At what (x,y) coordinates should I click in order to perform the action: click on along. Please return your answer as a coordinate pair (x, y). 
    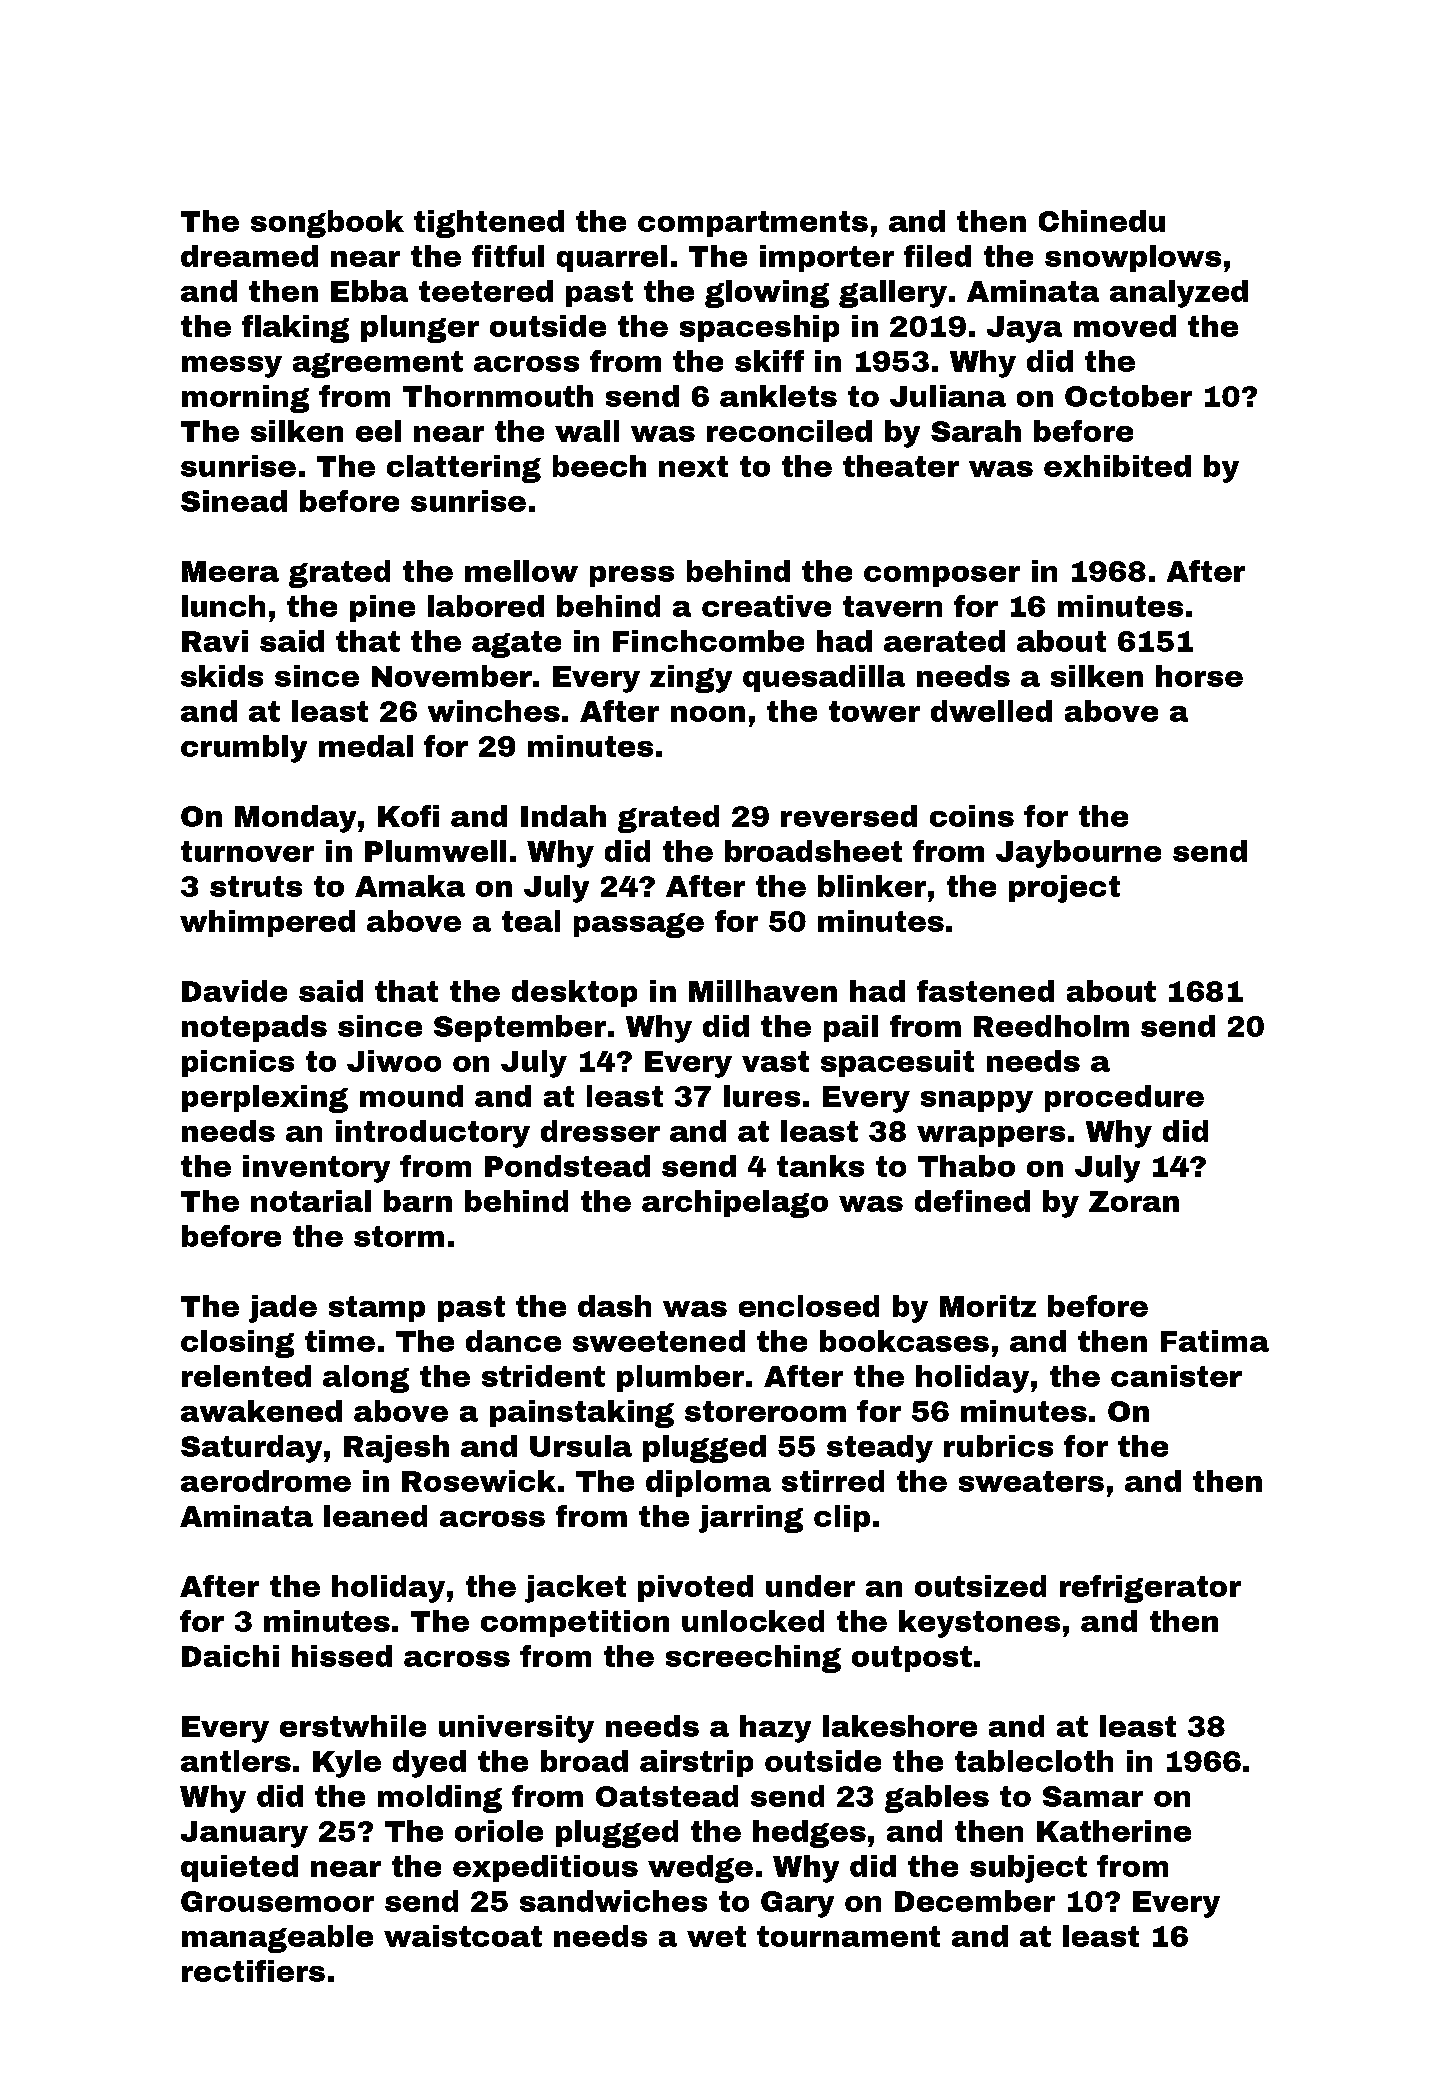
    Looking at the image, I should click on (366, 1379).
